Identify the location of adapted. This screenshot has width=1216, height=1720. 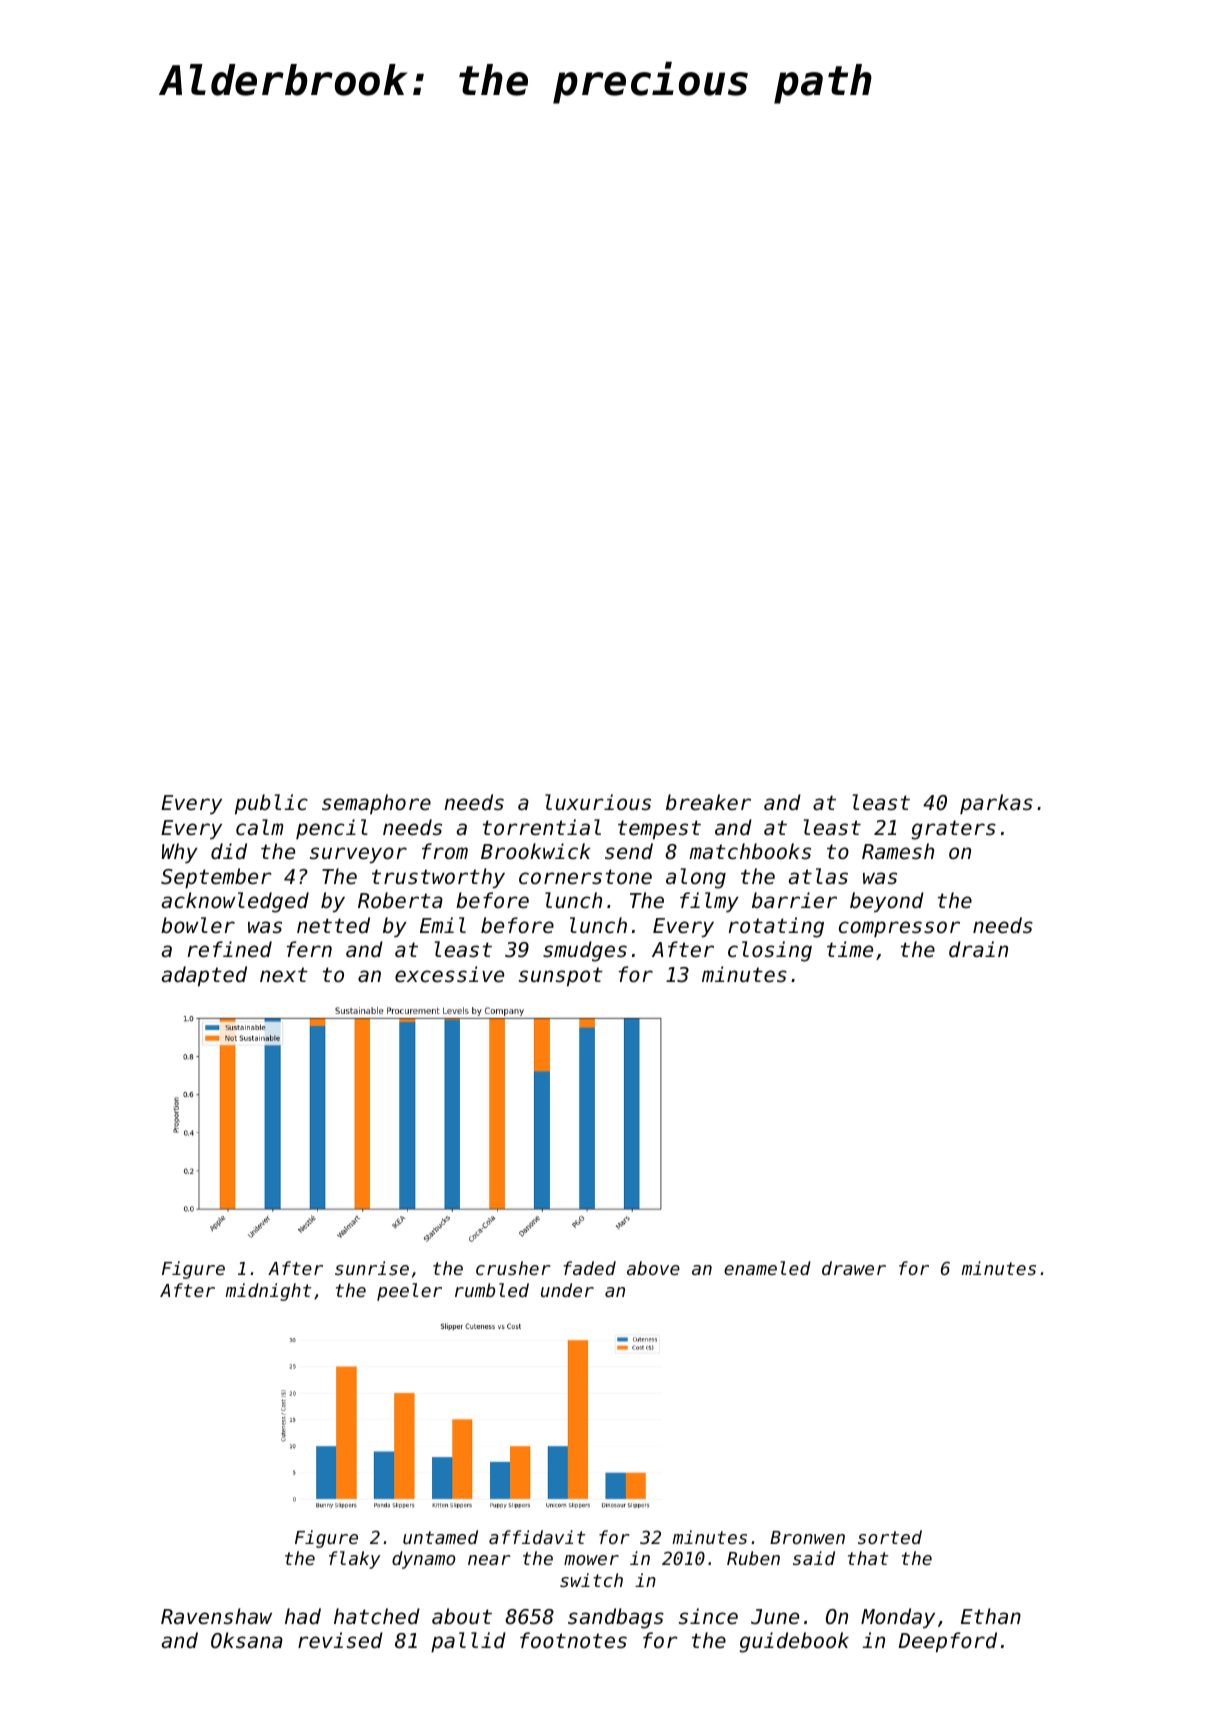
(204, 976).
